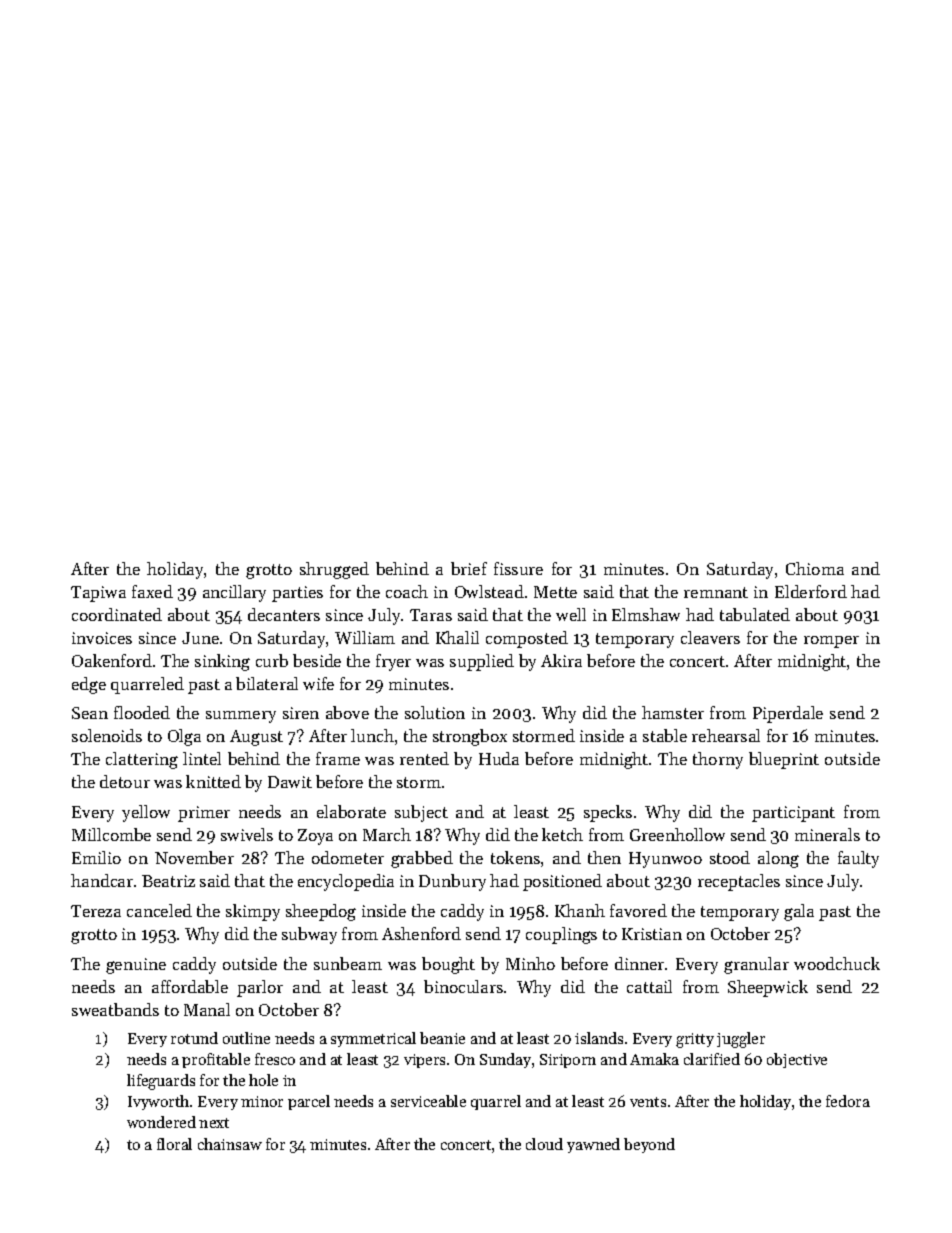 This page has height=1233, width=952. What do you see at coordinates (712, 1059) in the page?
I see `clarified` at bounding box center [712, 1059].
